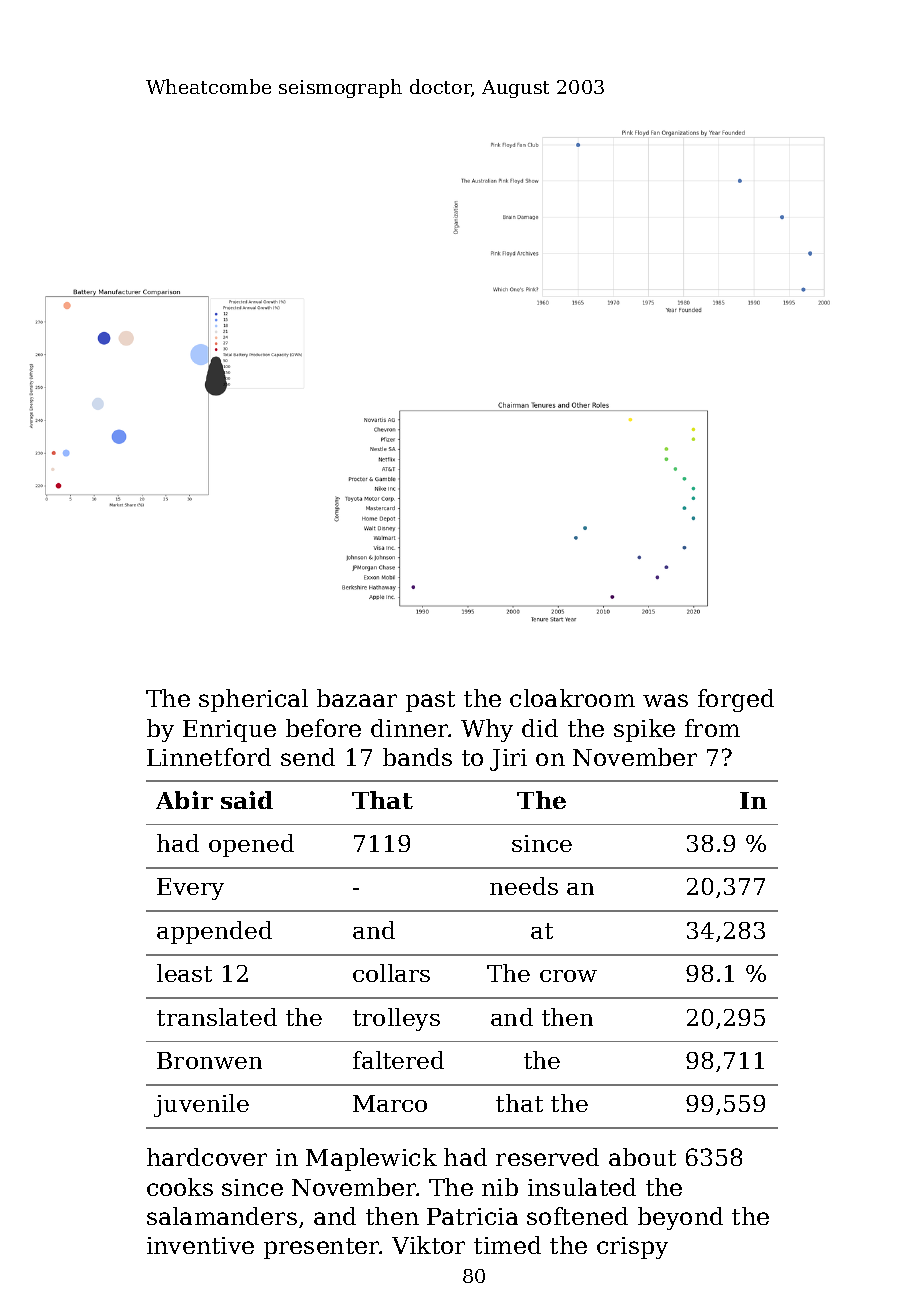 The height and width of the screenshot is (1311, 924). What do you see at coordinates (644, 730) in the screenshot?
I see `spike` at bounding box center [644, 730].
